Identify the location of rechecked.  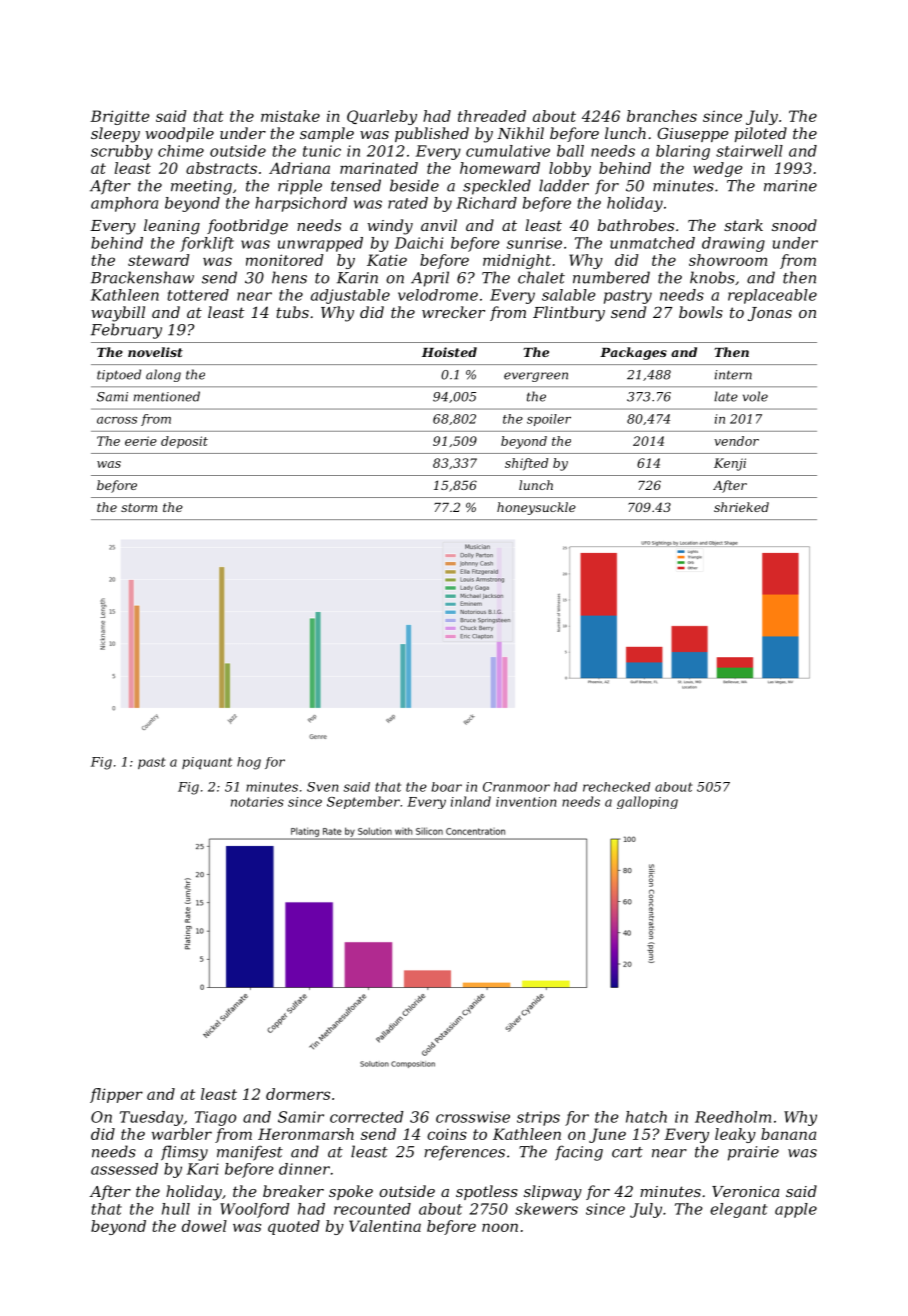
(616, 787).
